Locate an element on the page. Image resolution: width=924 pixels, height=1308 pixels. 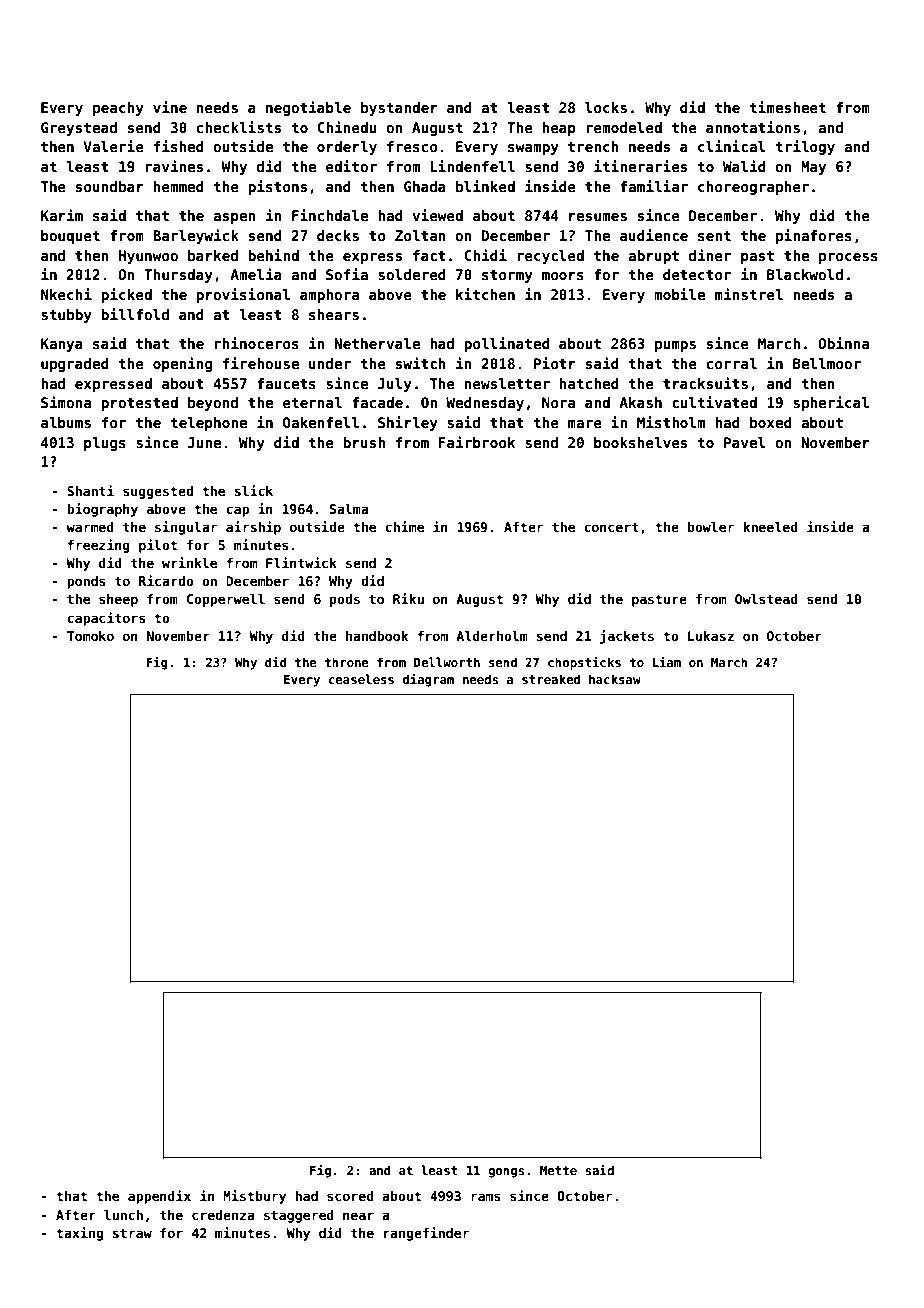
biography is located at coordinates (102, 510).
